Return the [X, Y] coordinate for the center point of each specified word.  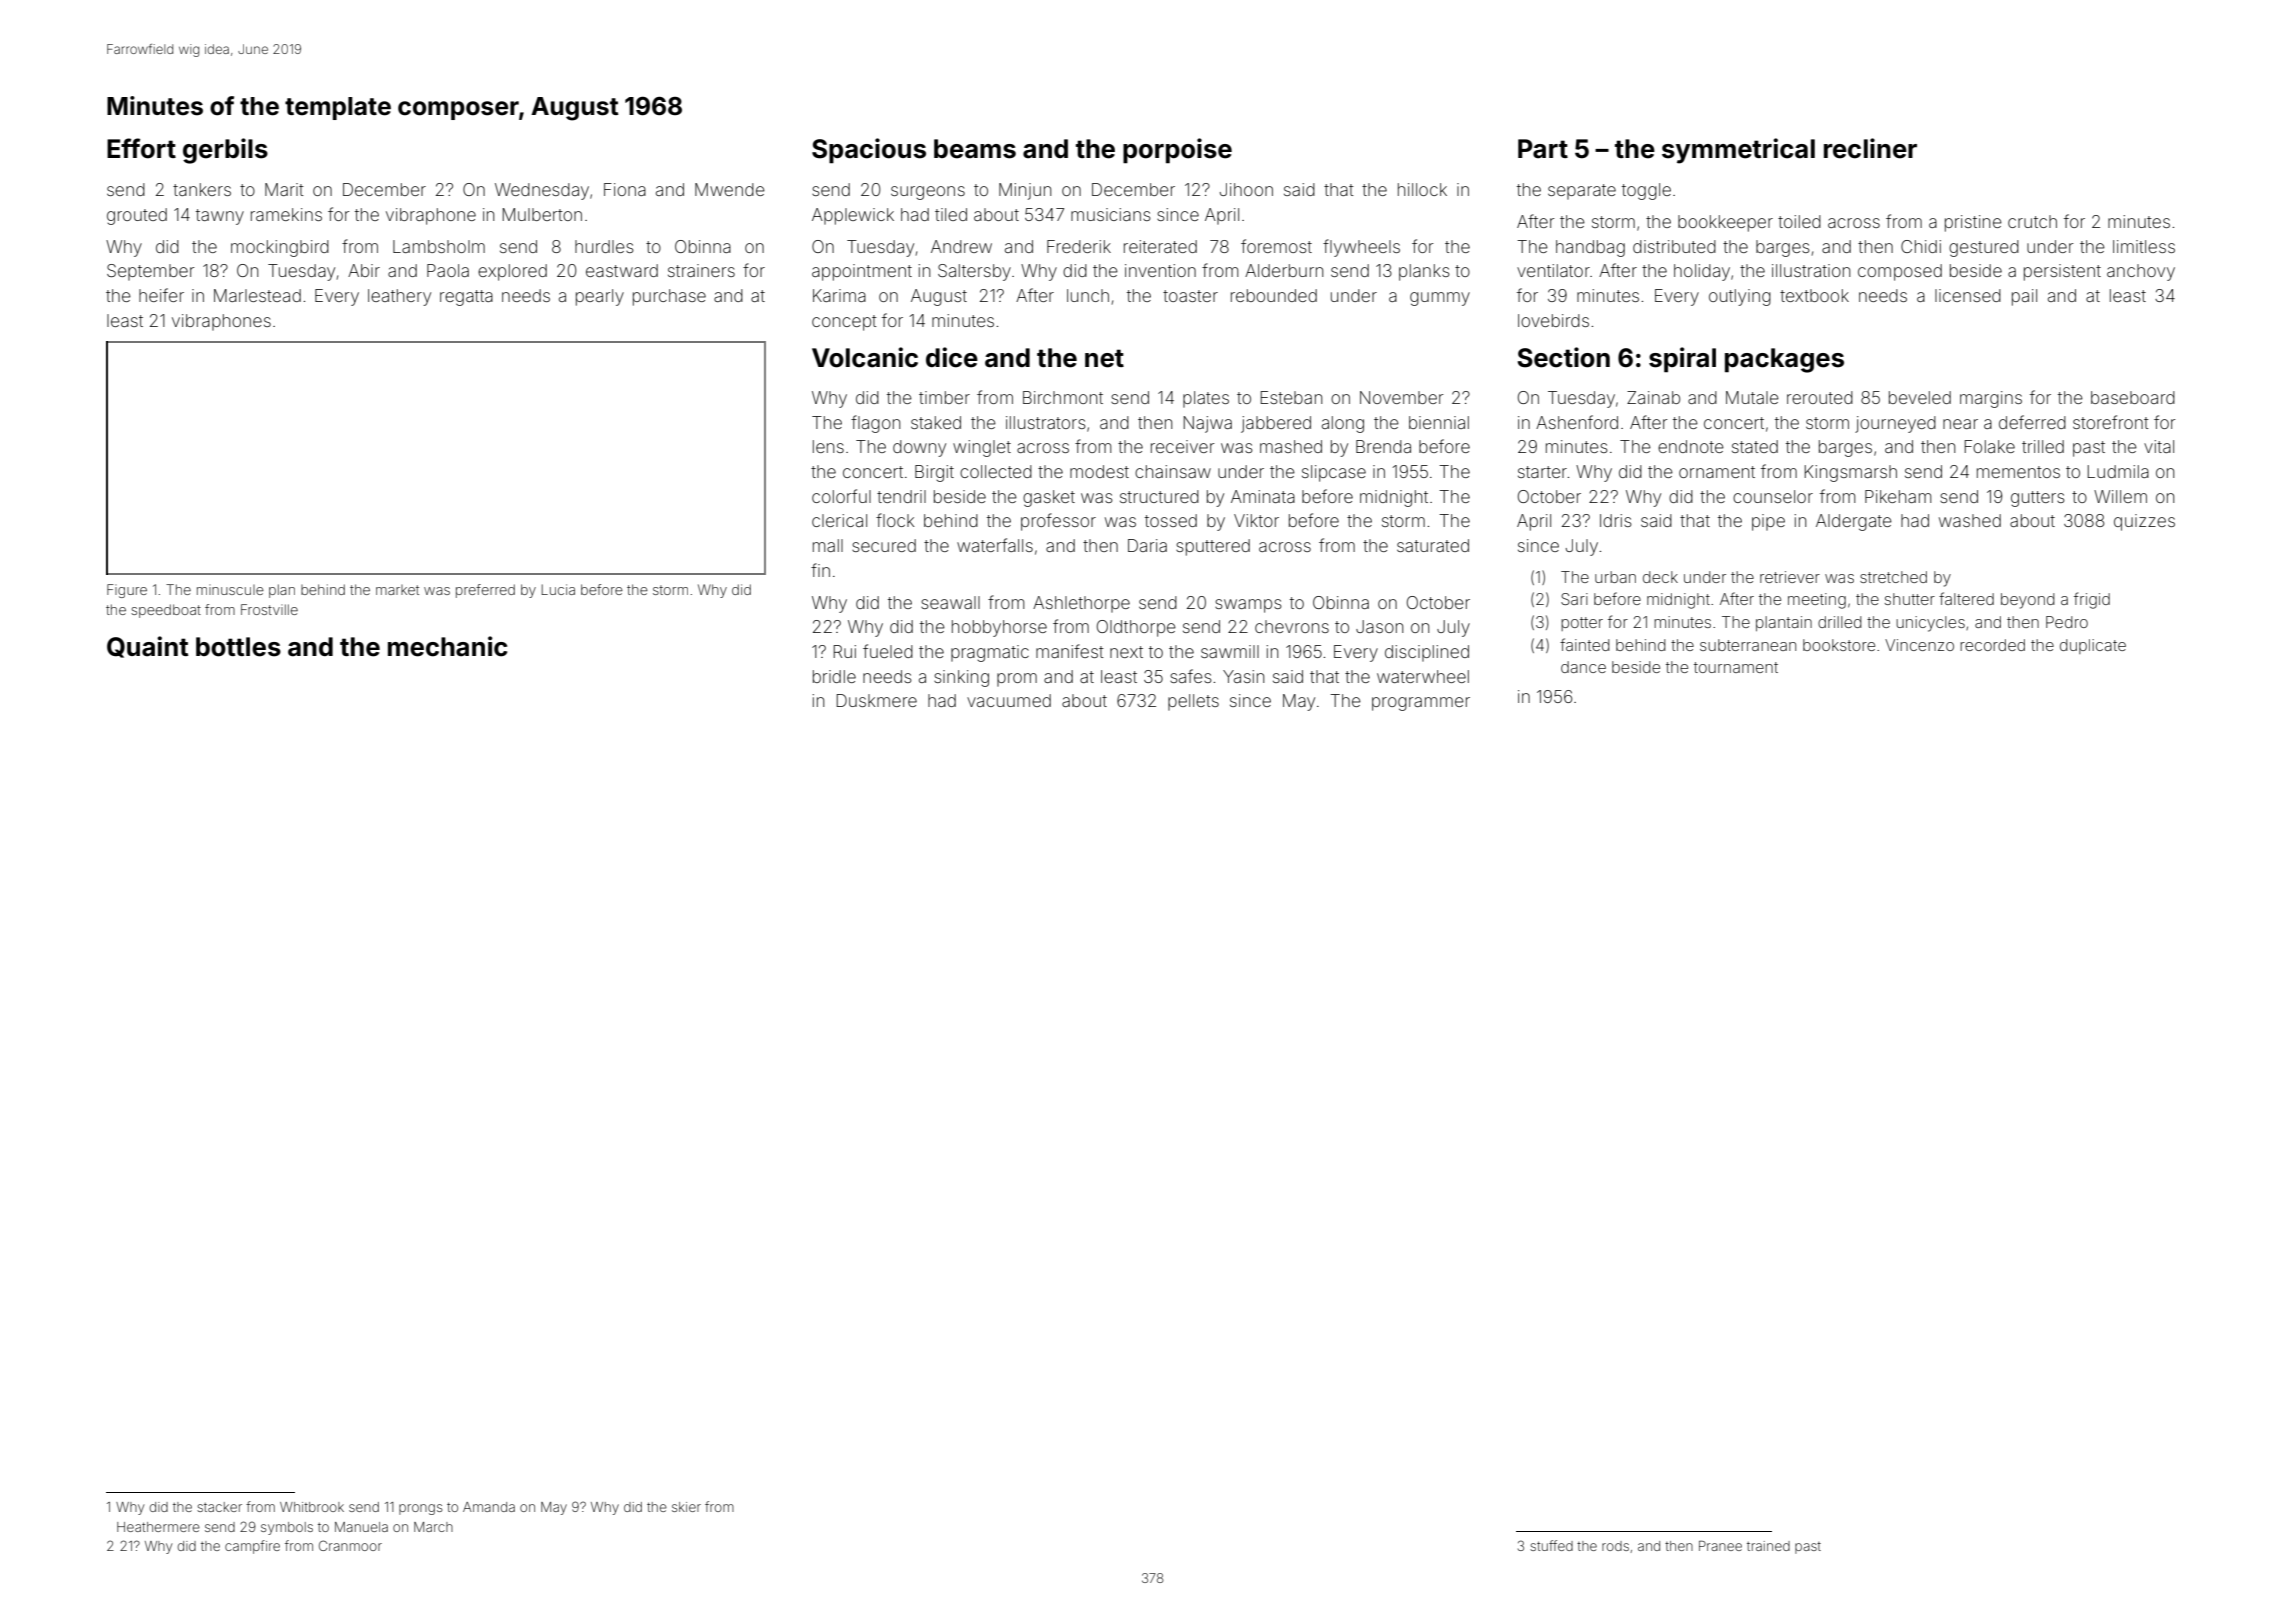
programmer [1421, 704]
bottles [238, 647]
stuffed [1551, 1545]
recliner [1870, 148]
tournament [1736, 667]
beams [975, 149]
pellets [1193, 702]
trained [1768, 1546]
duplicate [2093, 646]
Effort [141, 148]
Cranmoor [350, 1545]
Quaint [147, 647]
